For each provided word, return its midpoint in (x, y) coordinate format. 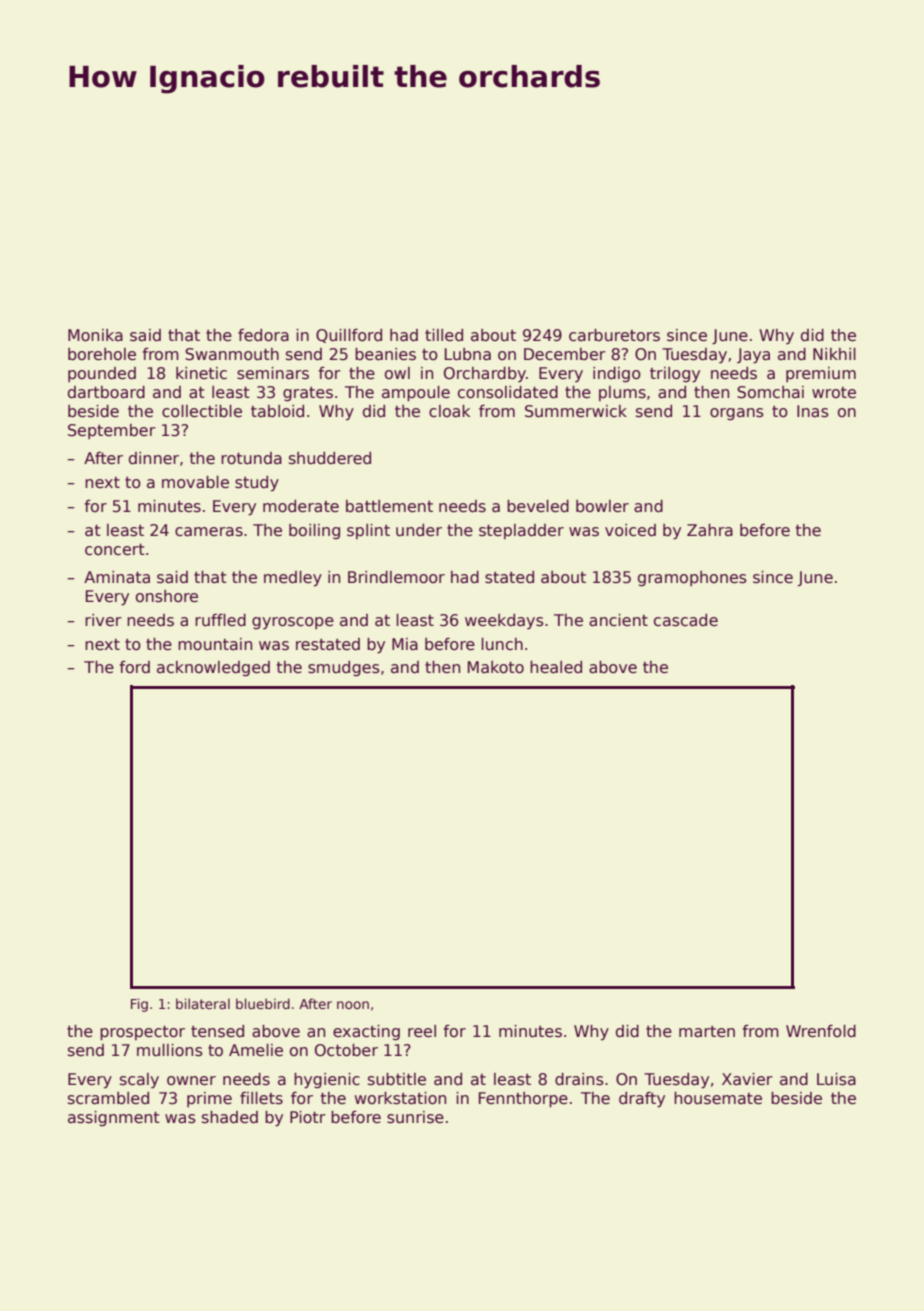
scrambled (108, 1098)
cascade (686, 620)
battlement (389, 506)
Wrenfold (821, 1031)
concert (115, 550)
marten (707, 1032)
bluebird (263, 1003)
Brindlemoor (396, 577)
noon (353, 1005)
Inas (813, 411)
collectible (202, 411)
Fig (139, 1005)
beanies (385, 354)
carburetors (614, 335)
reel (422, 1031)
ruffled (220, 620)
